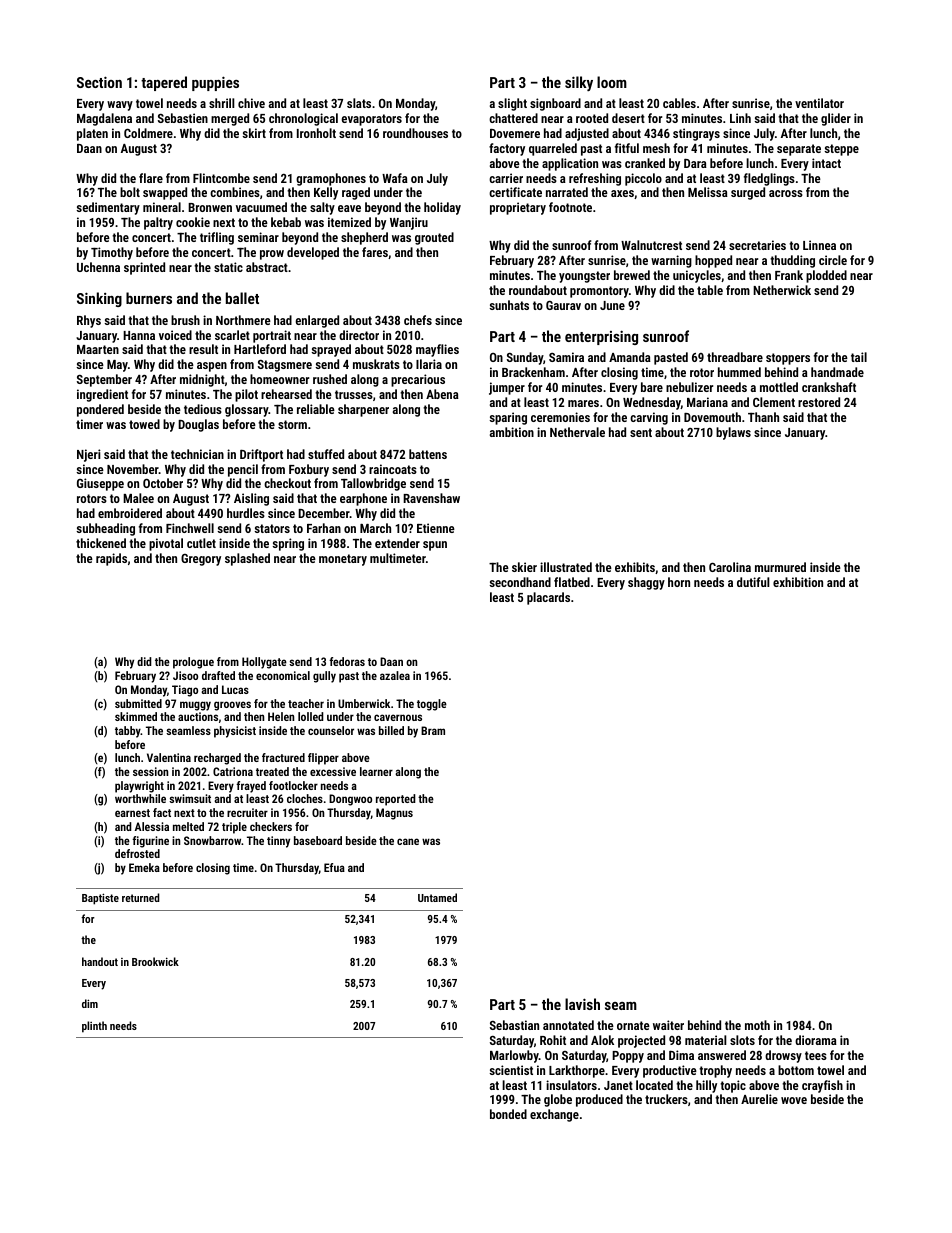 This image has height=1233, width=952. What do you see at coordinates (582, 1004) in the image?
I see `lavish` at bounding box center [582, 1004].
